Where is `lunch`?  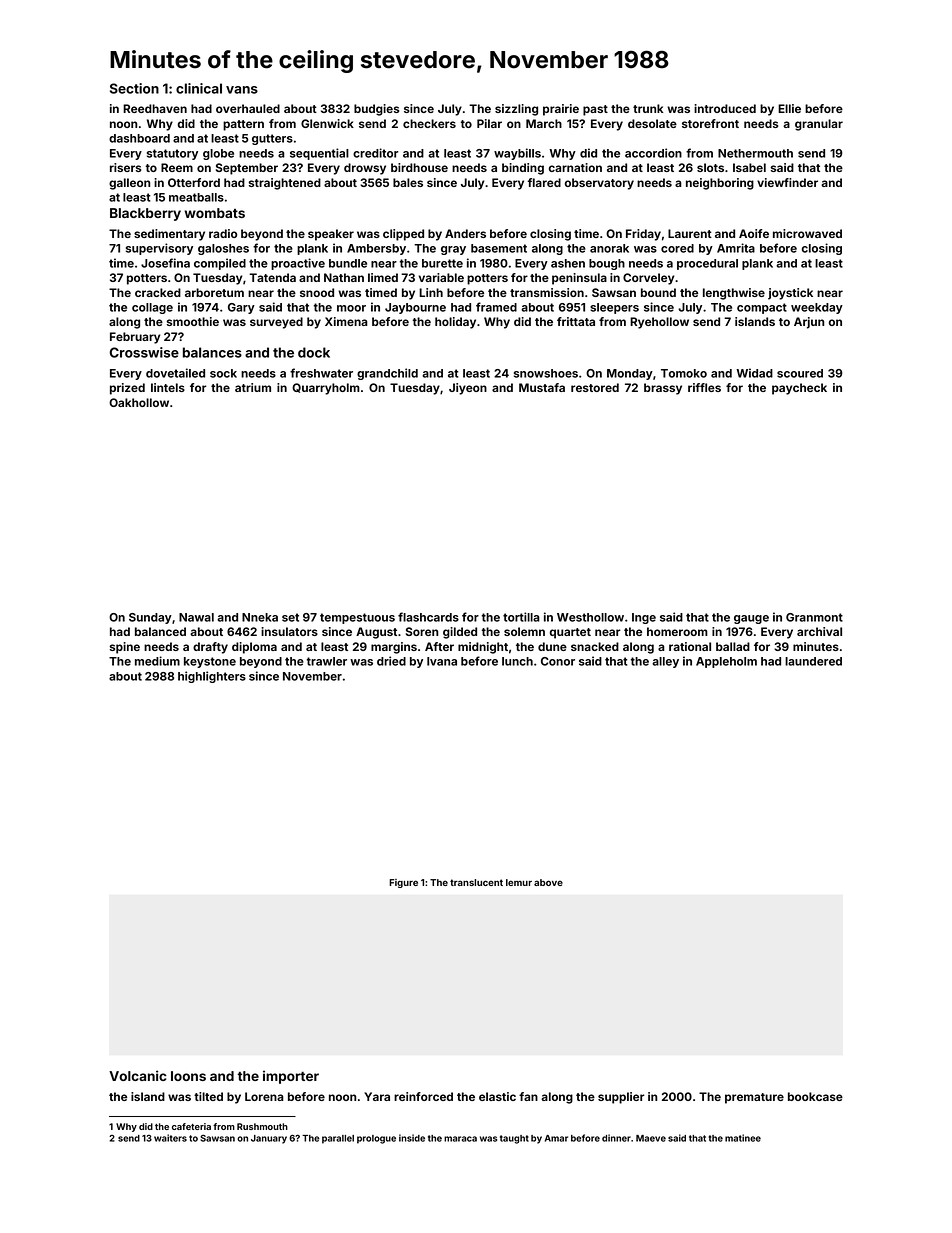 lunch is located at coordinates (517, 661).
